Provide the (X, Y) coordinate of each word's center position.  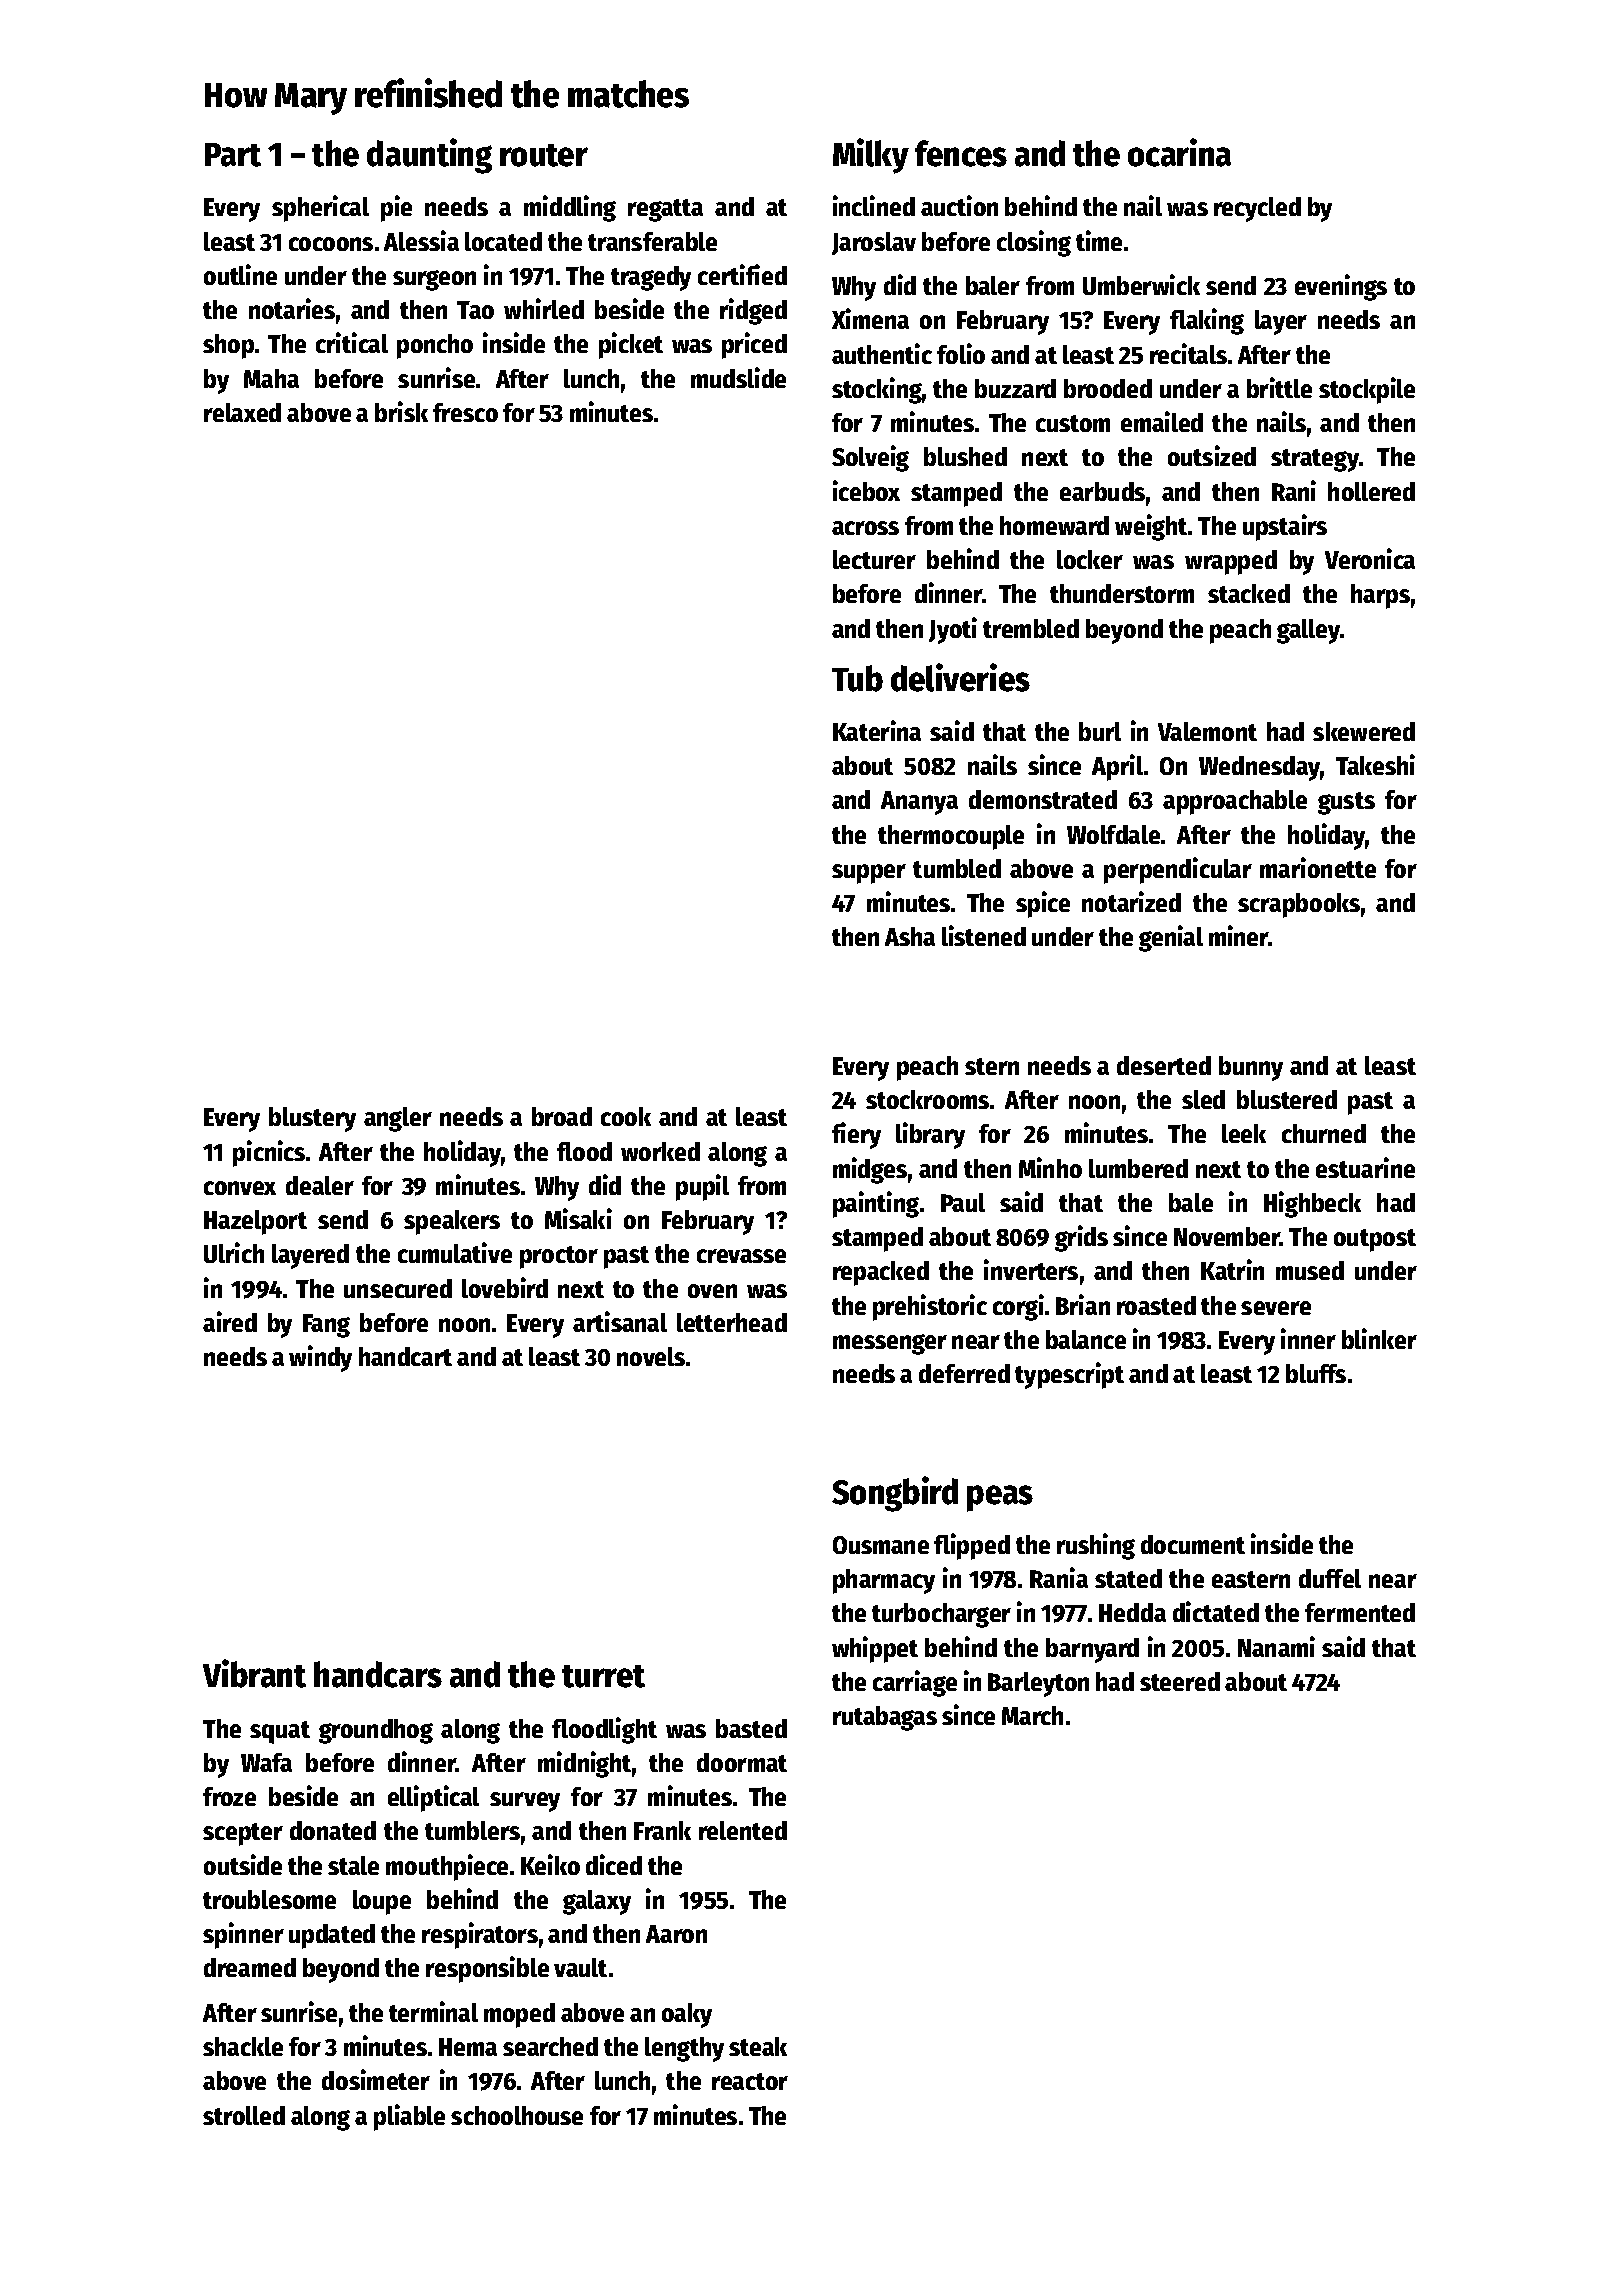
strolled (244, 2115)
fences (961, 153)
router (544, 155)
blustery (312, 1119)
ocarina (1179, 152)
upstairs (1285, 527)
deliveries (960, 677)
